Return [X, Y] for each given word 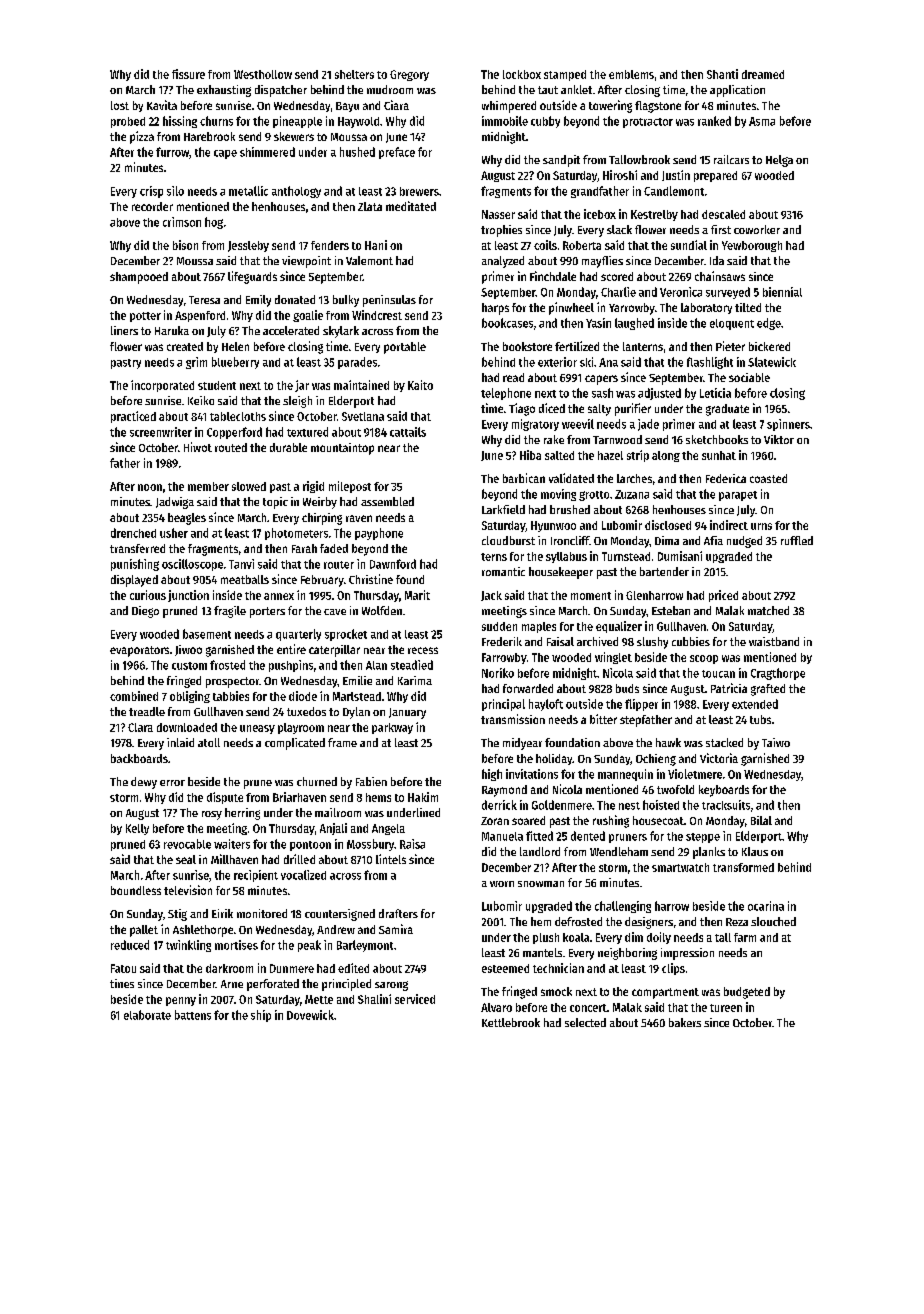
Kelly [137, 829]
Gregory [409, 75]
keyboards [724, 791]
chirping [322, 519]
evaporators [139, 651]
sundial [689, 245]
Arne [232, 984]
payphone [379, 534]
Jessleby [248, 246]
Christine [371, 579]
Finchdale [553, 276]
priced [723, 596]
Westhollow [263, 74]
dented [588, 836]
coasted [768, 478]
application [737, 91]
